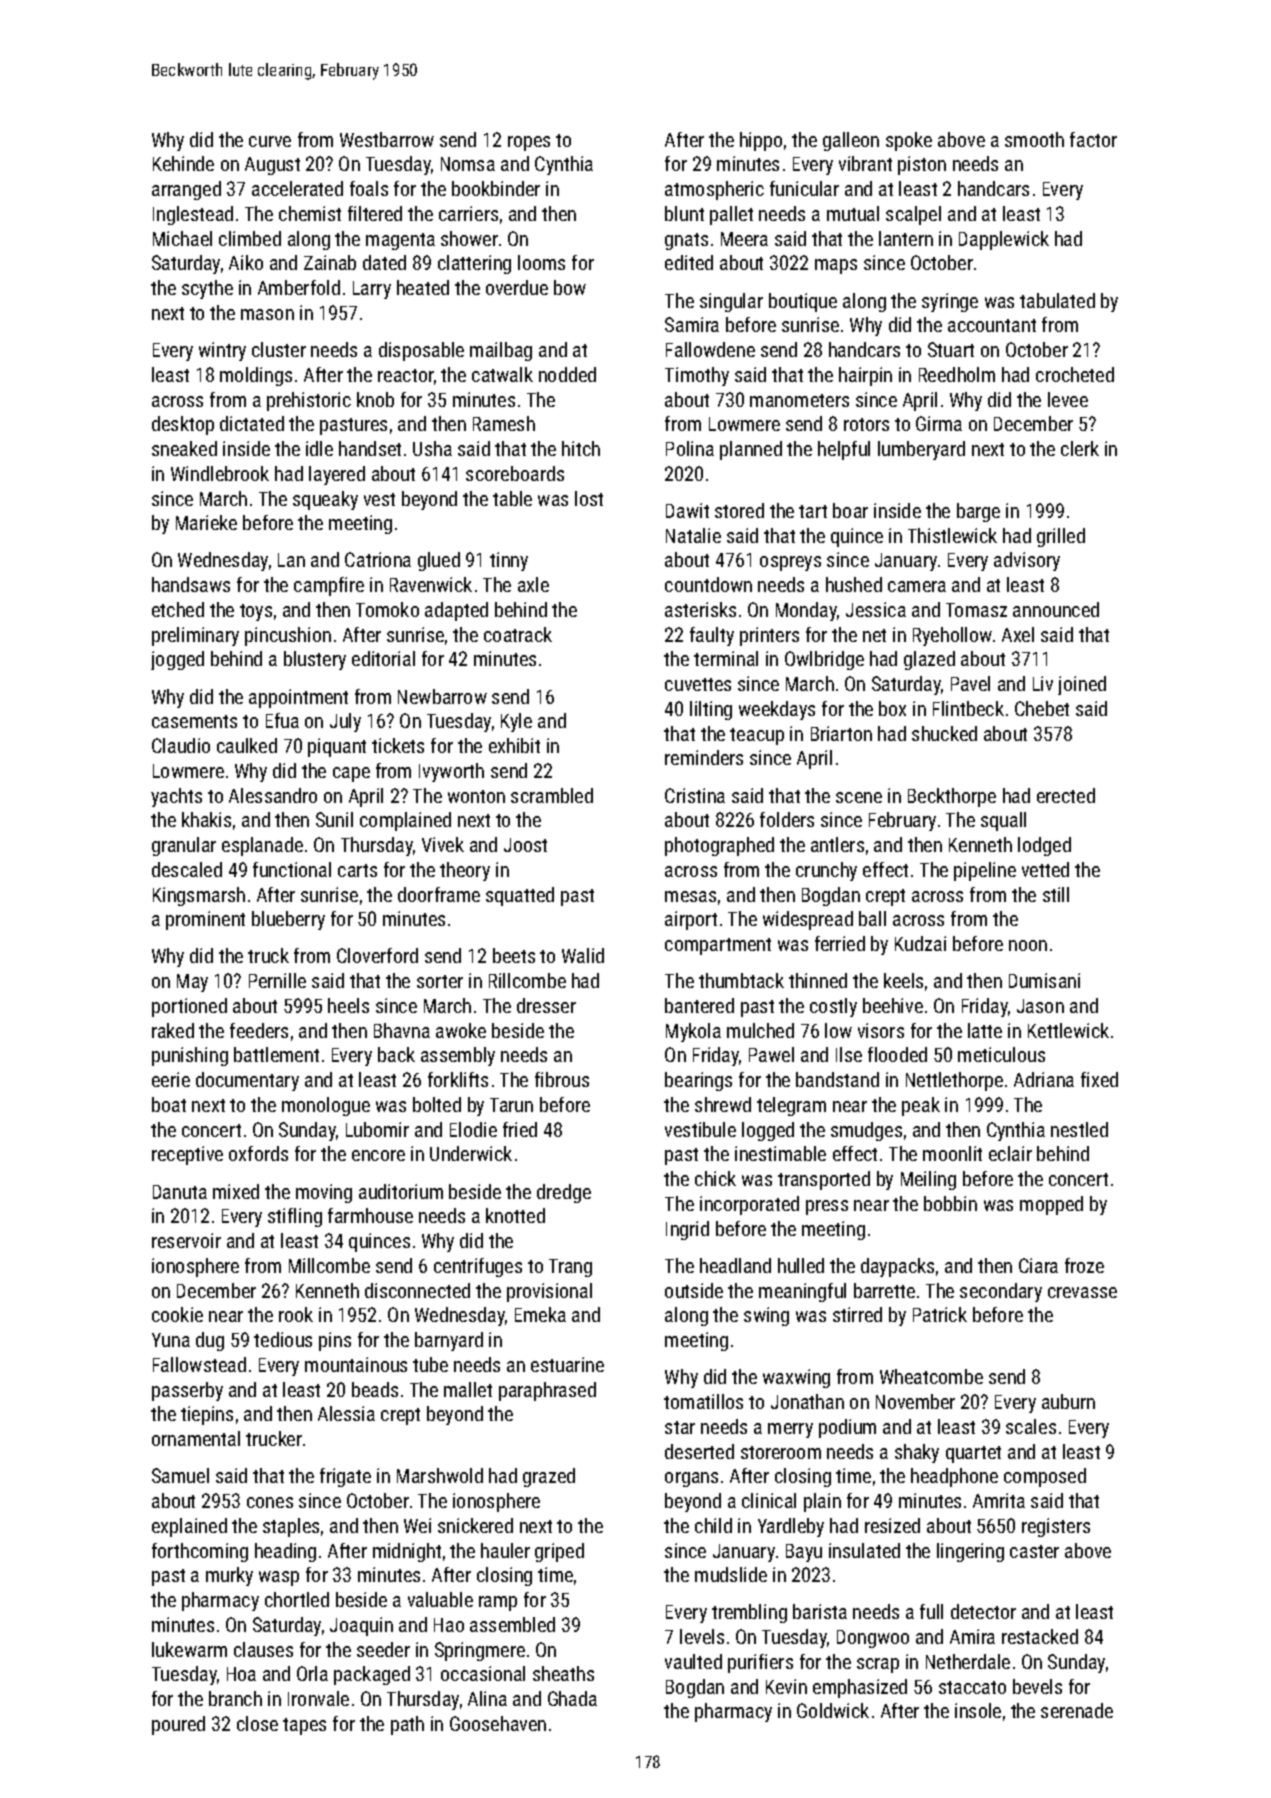 This screenshot has height=1798, width=1271. What do you see at coordinates (187, 1155) in the screenshot?
I see `receptive` at bounding box center [187, 1155].
